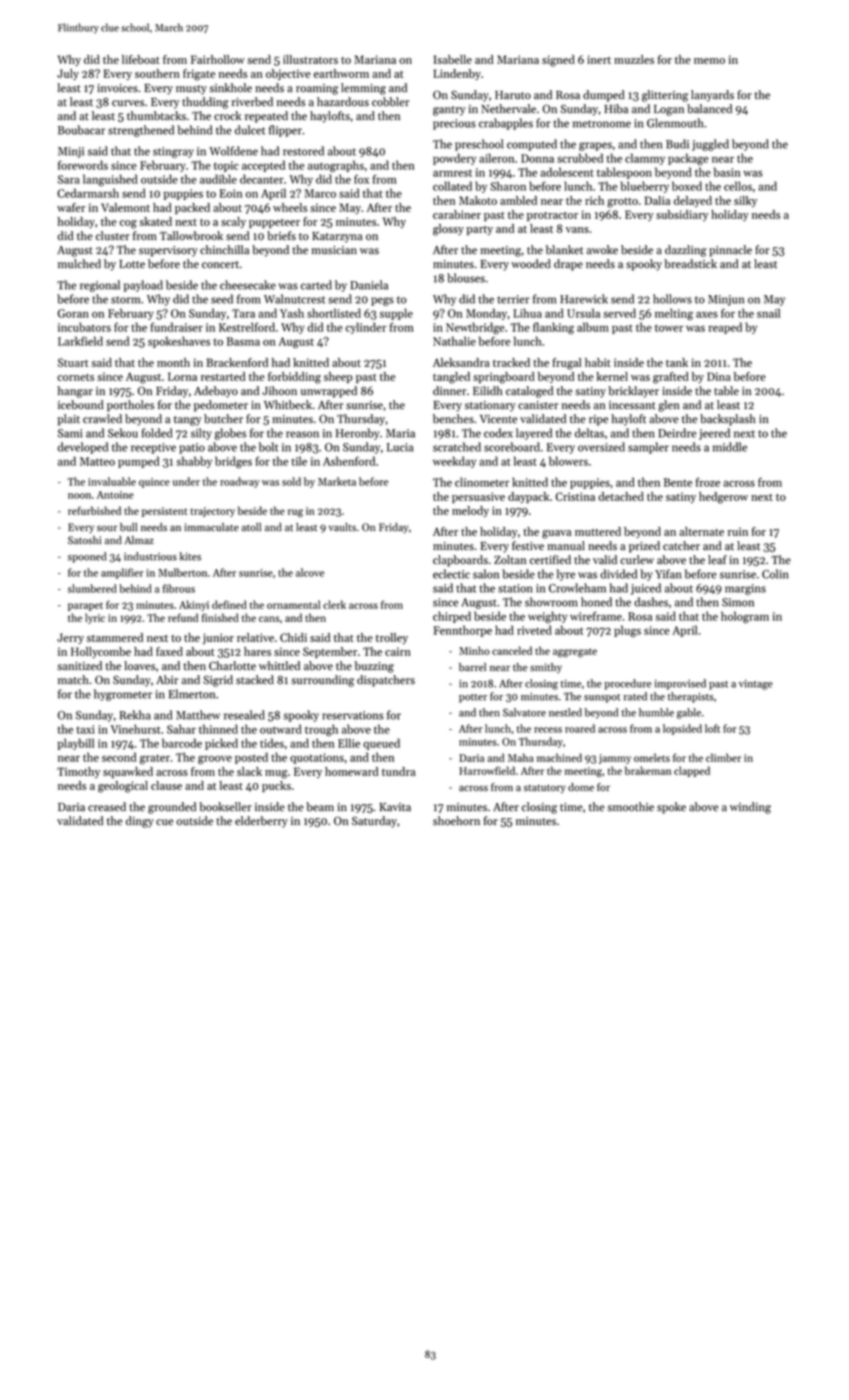  What do you see at coordinates (627, 631) in the image?
I see `plugs` at bounding box center [627, 631].
